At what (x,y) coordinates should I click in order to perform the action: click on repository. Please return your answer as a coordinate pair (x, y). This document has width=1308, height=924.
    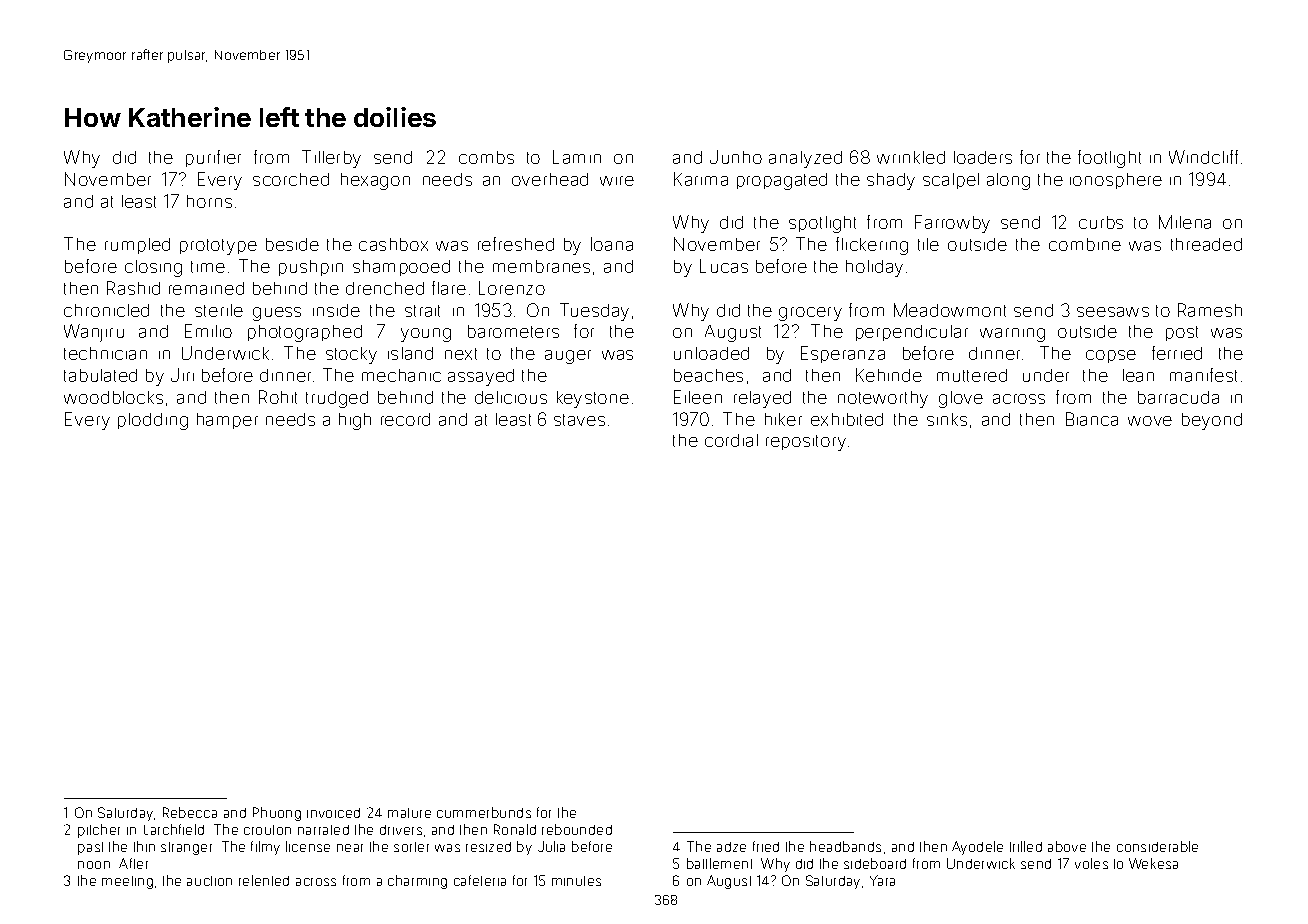
    Looking at the image, I should click on (806, 443).
